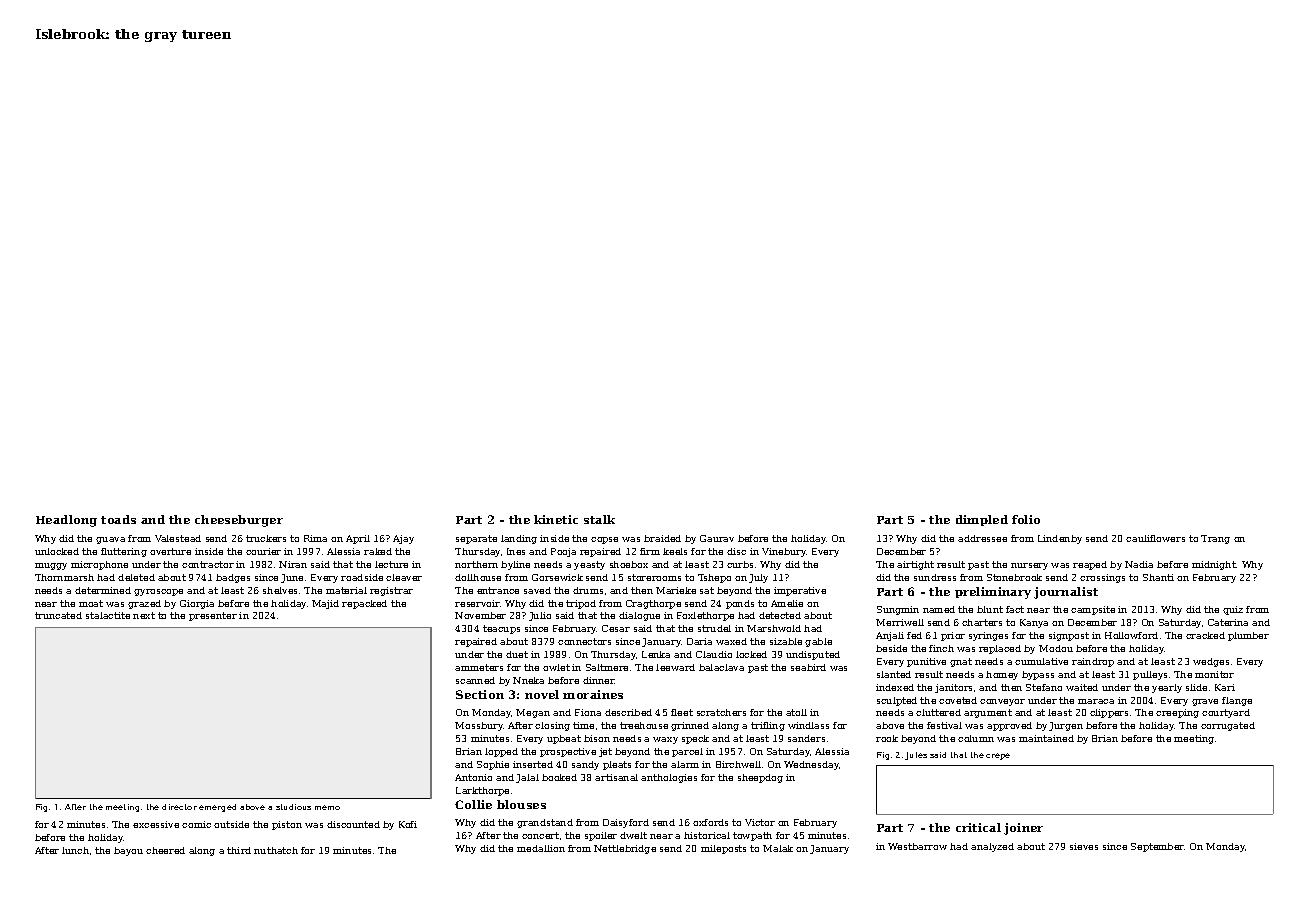 This screenshot has height=924, width=1308. What do you see at coordinates (992, 847) in the screenshot?
I see `analyzed` at bounding box center [992, 847].
